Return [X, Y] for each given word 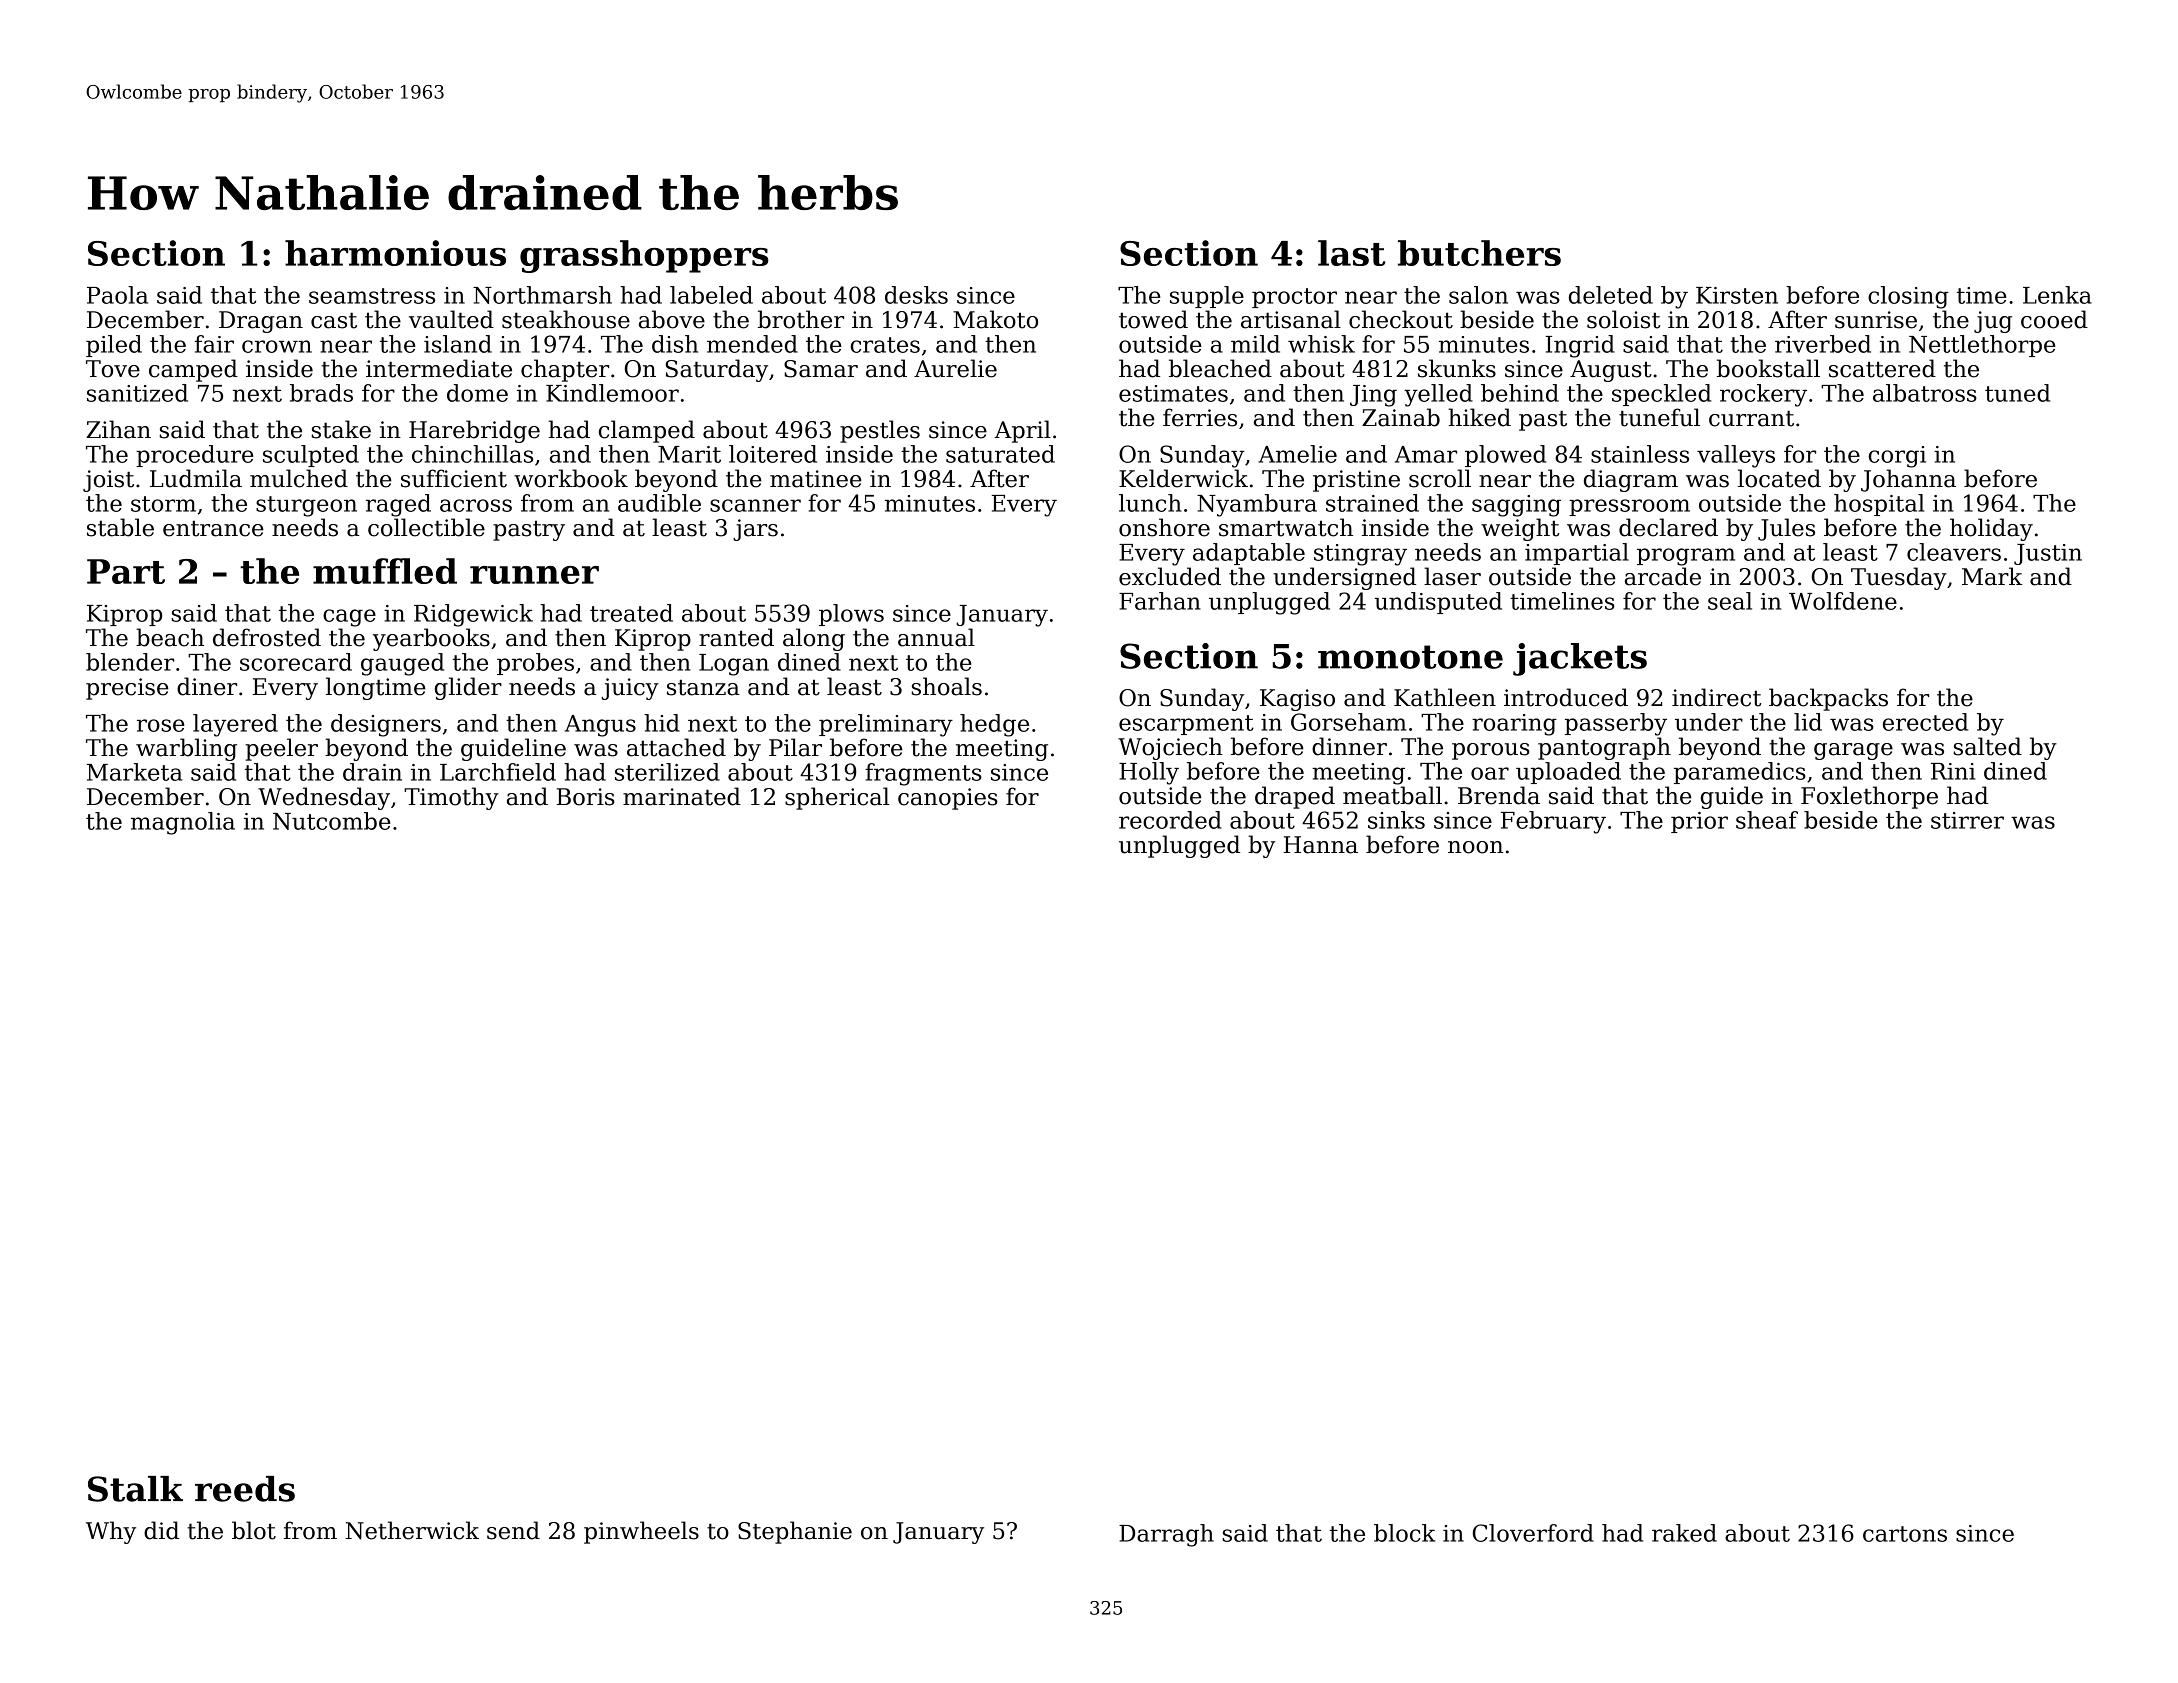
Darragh [1166, 1535]
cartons [1905, 1534]
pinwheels [641, 1532]
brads [321, 393]
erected [1925, 722]
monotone [1410, 657]
